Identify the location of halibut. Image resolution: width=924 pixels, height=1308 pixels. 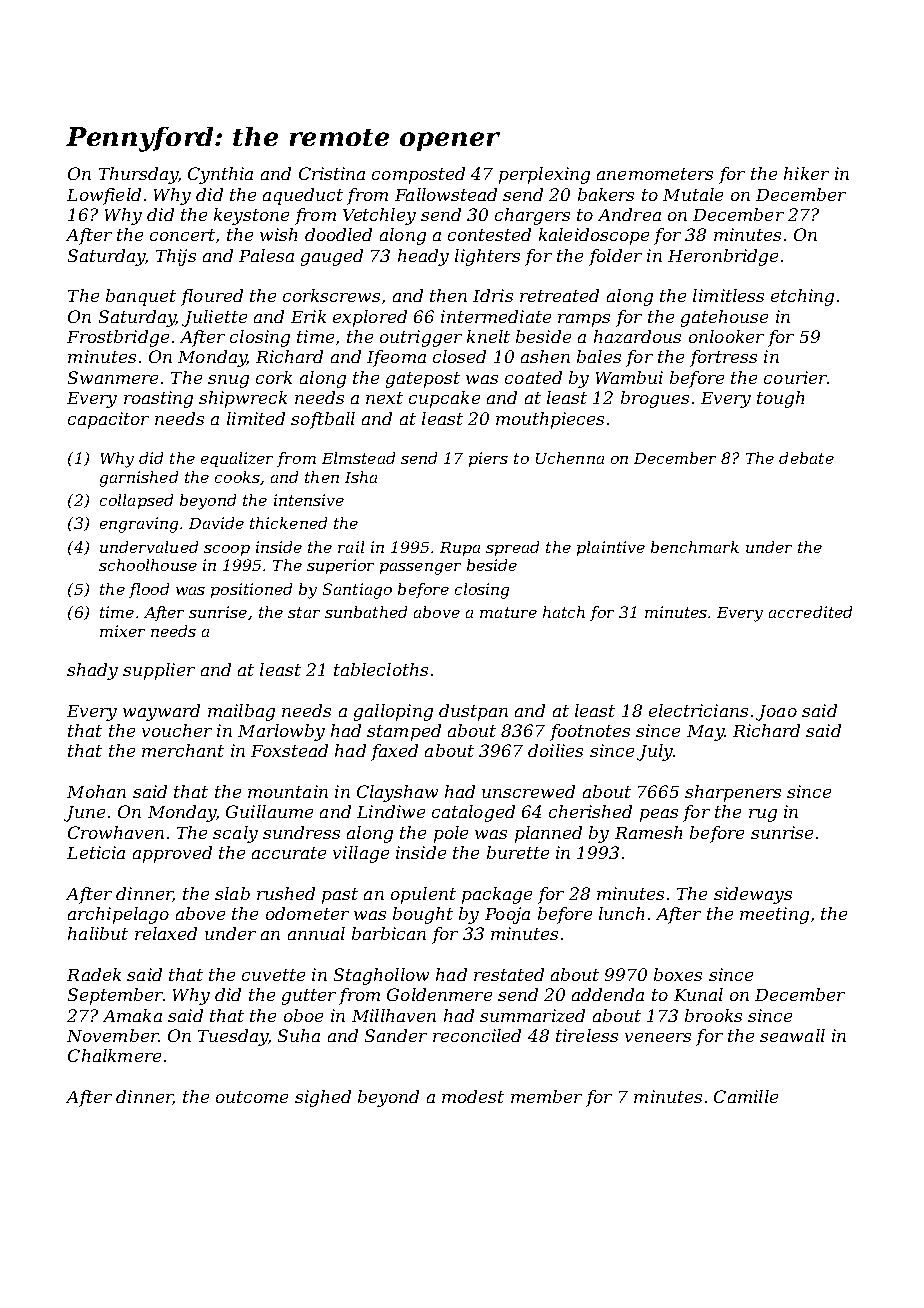
(98, 933).
